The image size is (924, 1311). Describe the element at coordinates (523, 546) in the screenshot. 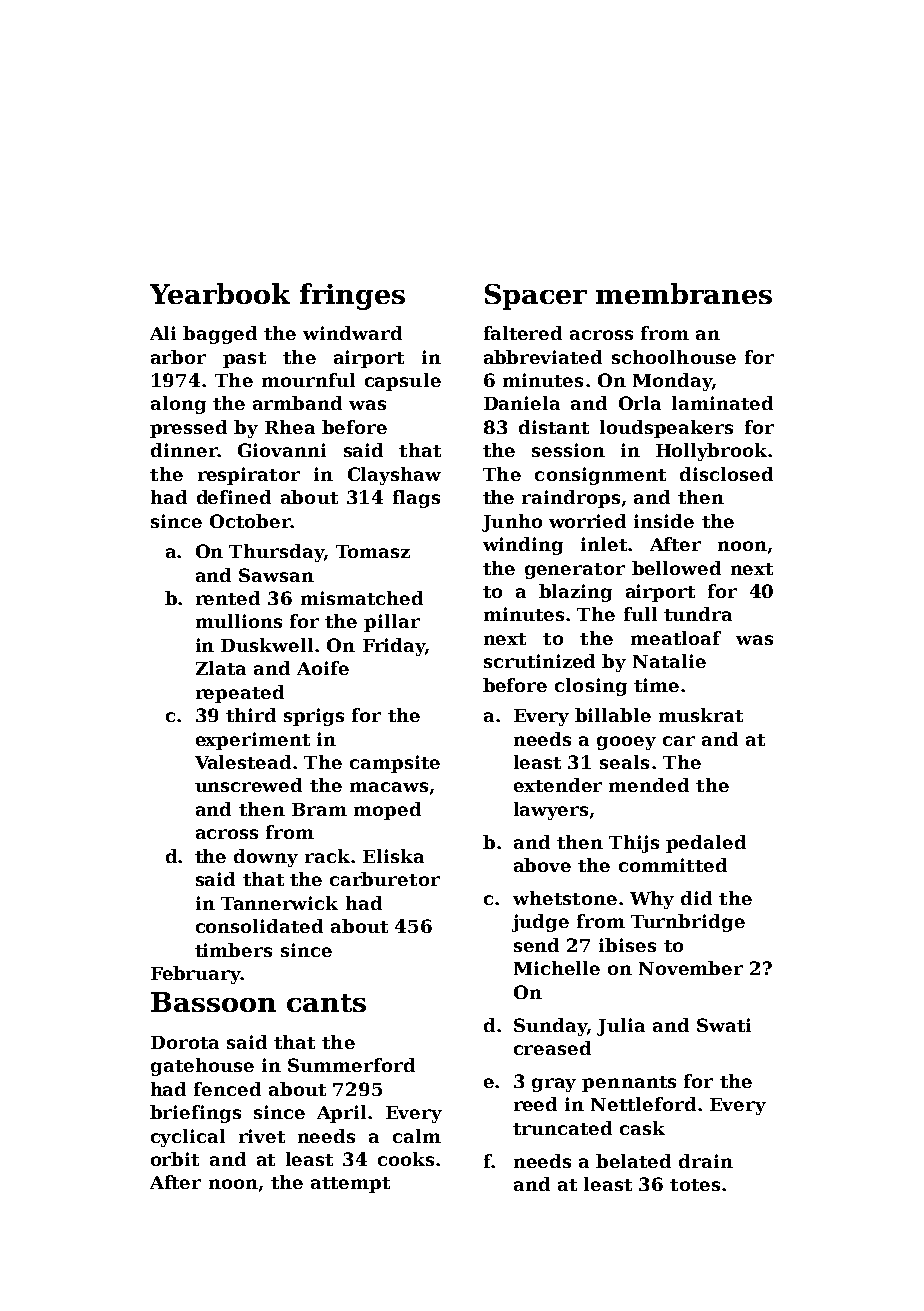

I see `winding` at that location.
